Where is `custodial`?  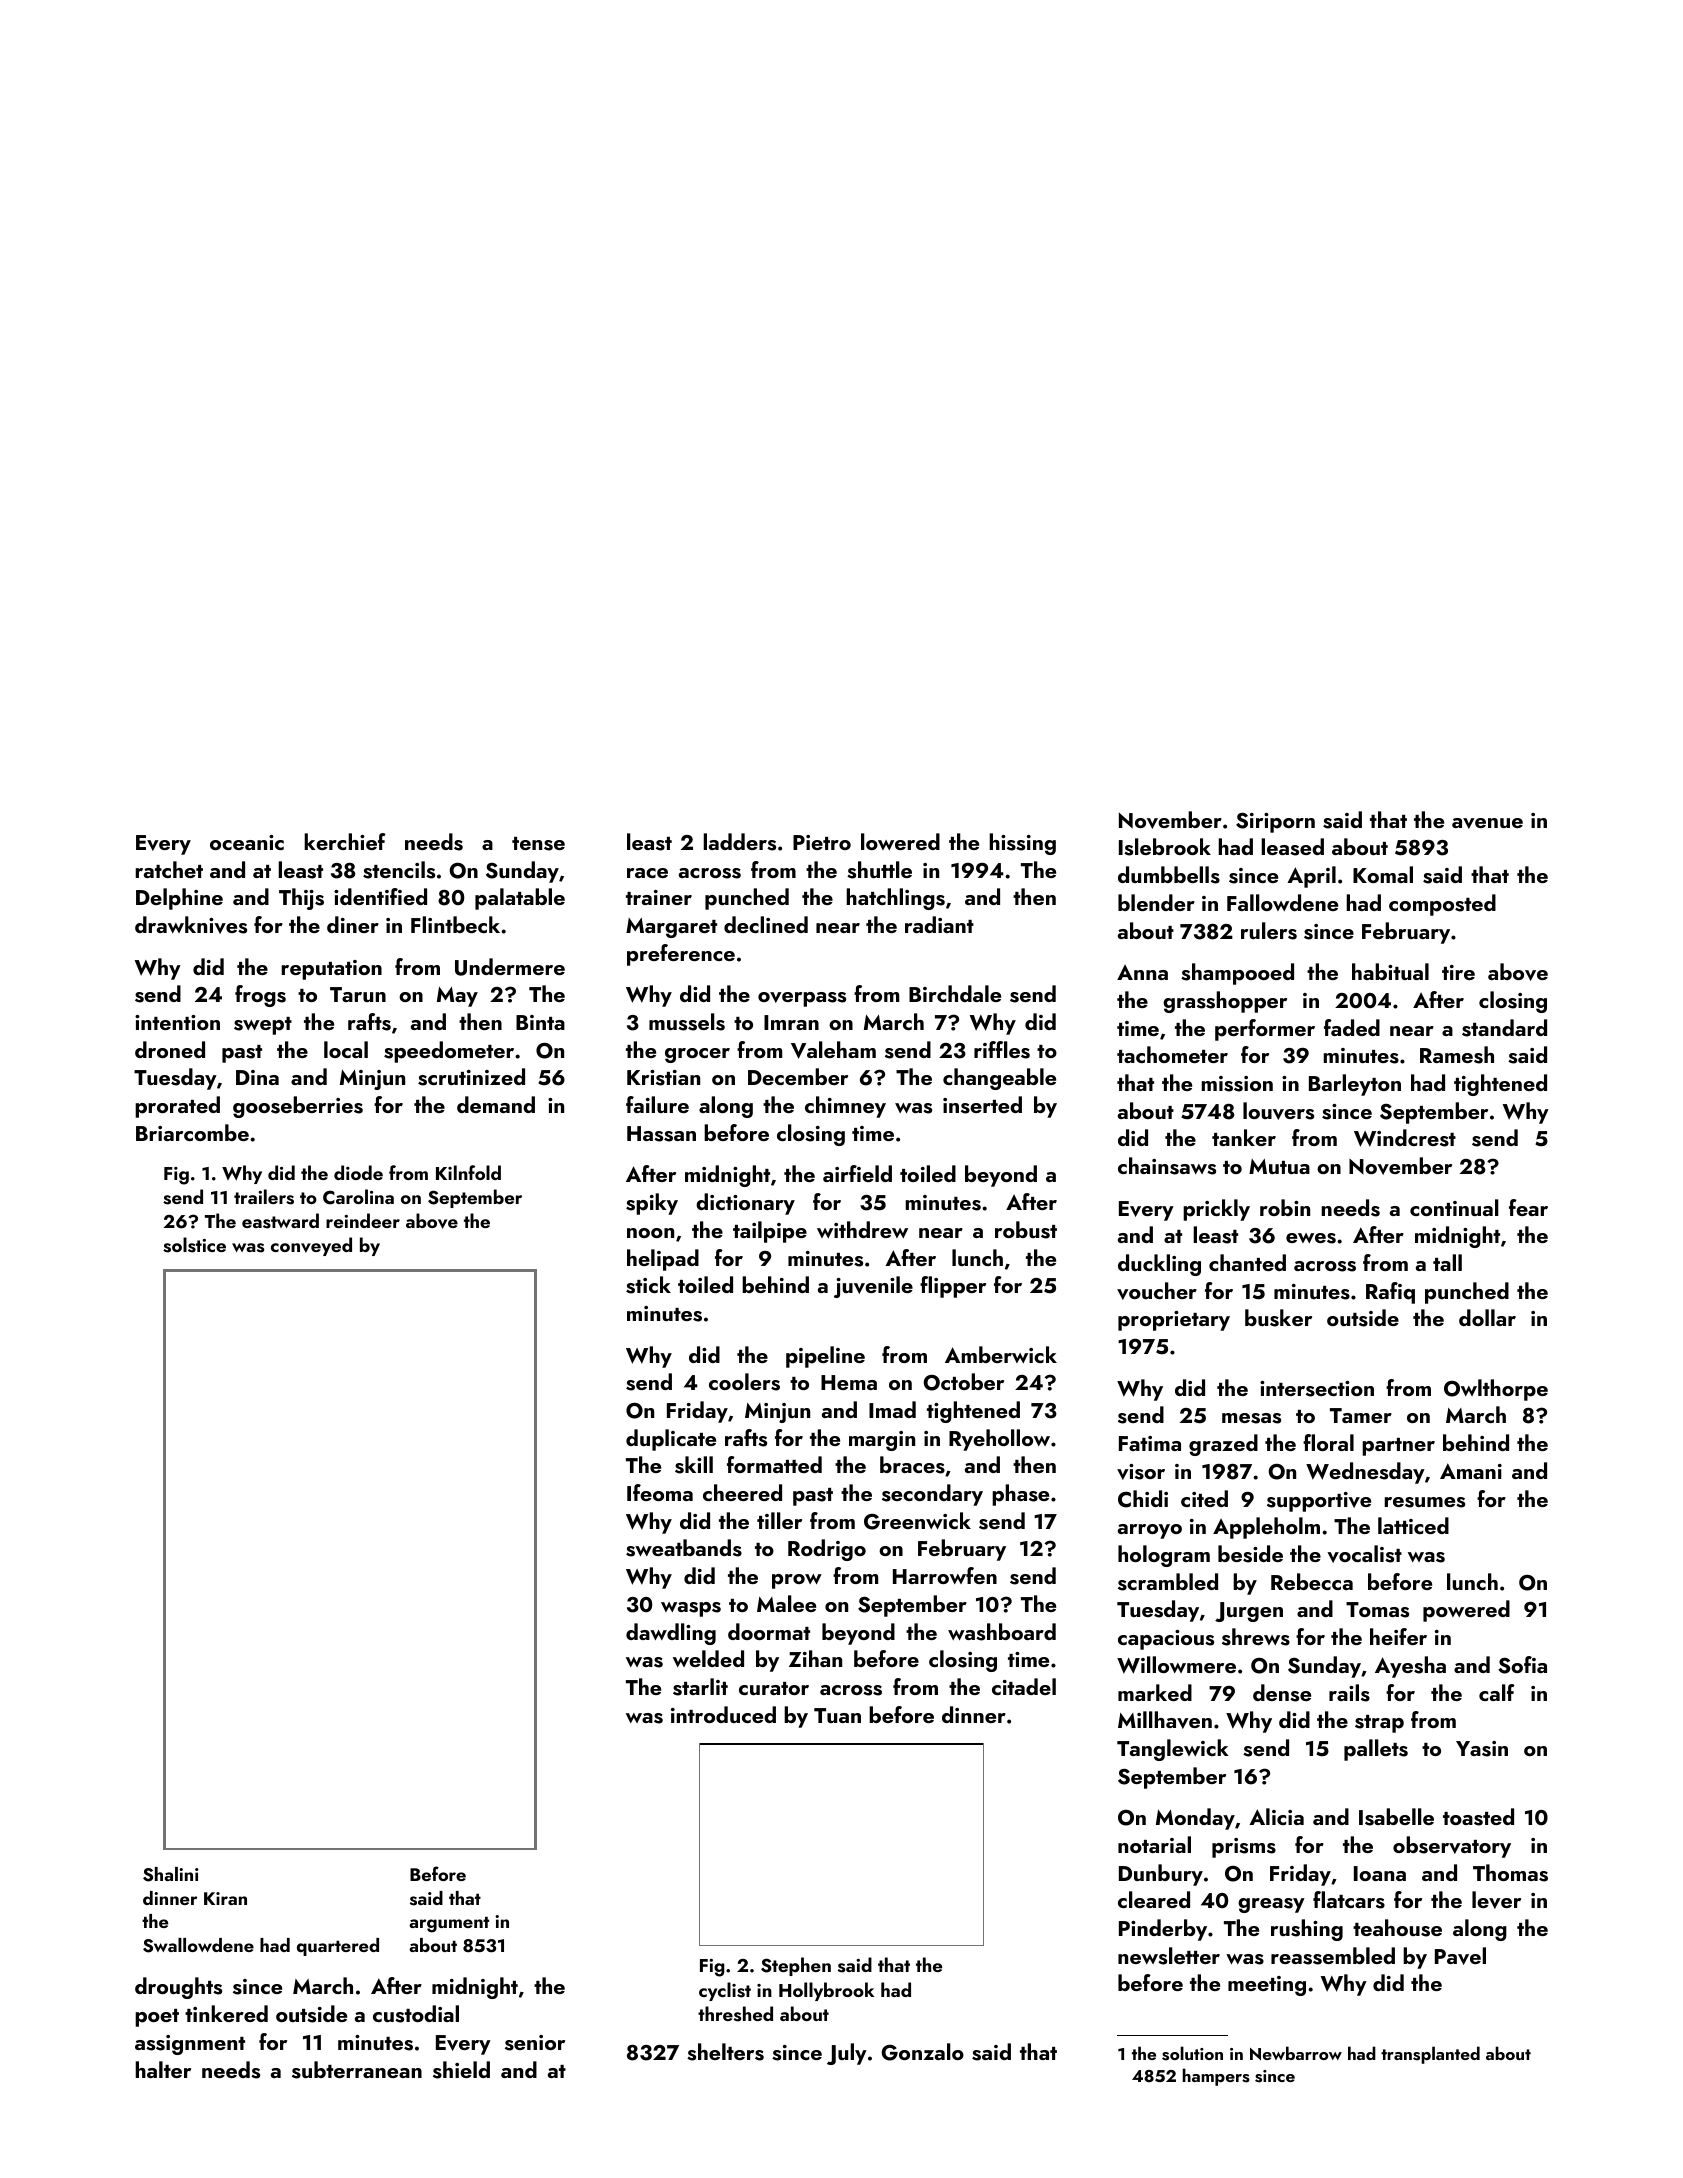 custodial is located at coordinates (416, 2014).
